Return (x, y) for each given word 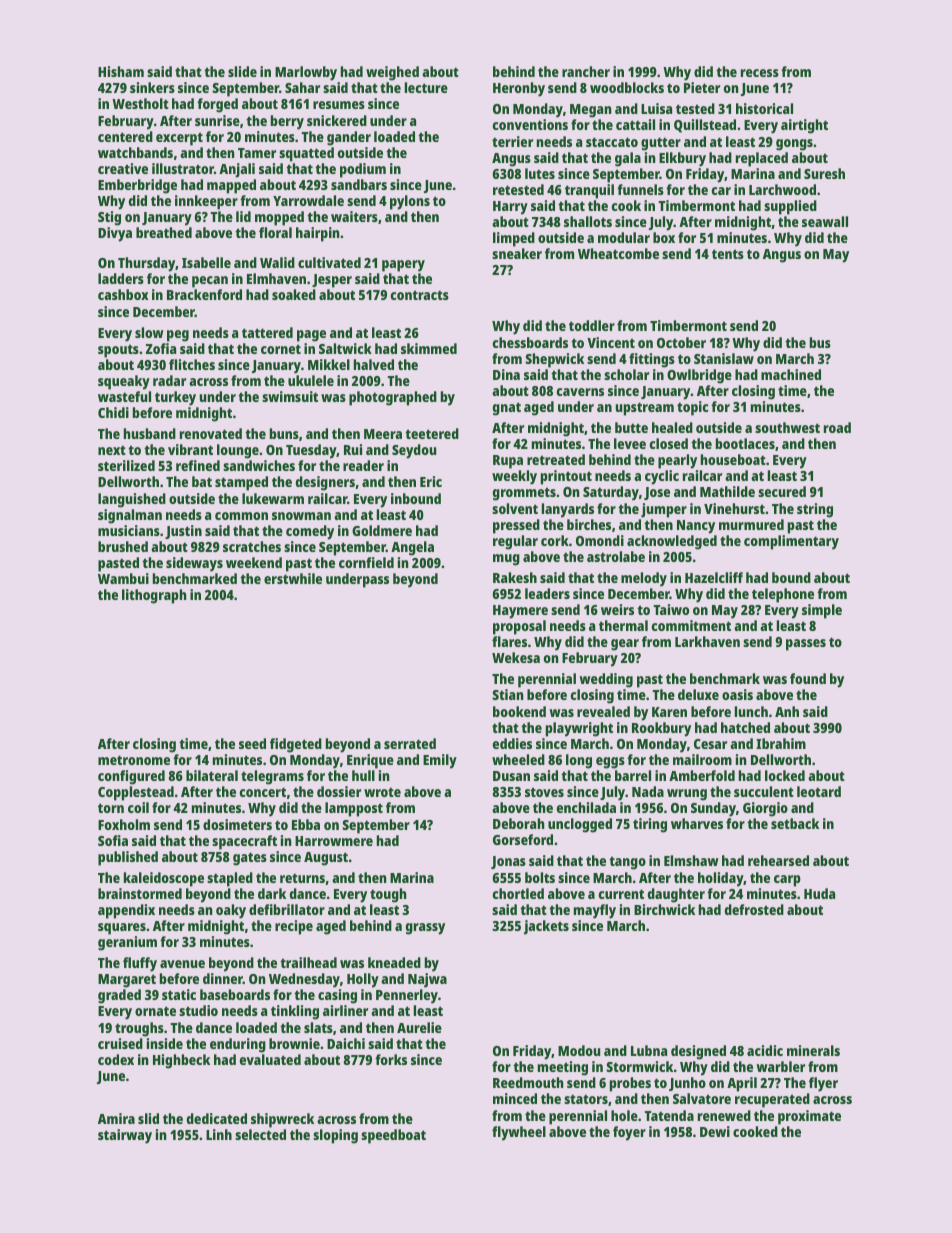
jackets (546, 927)
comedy (310, 532)
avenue (182, 964)
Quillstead (705, 126)
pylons (410, 202)
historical (764, 108)
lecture (426, 87)
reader (363, 465)
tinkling (295, 1012)
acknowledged (672, 542)
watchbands (135, 152)
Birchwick (664, 909)
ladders (121, 278)
